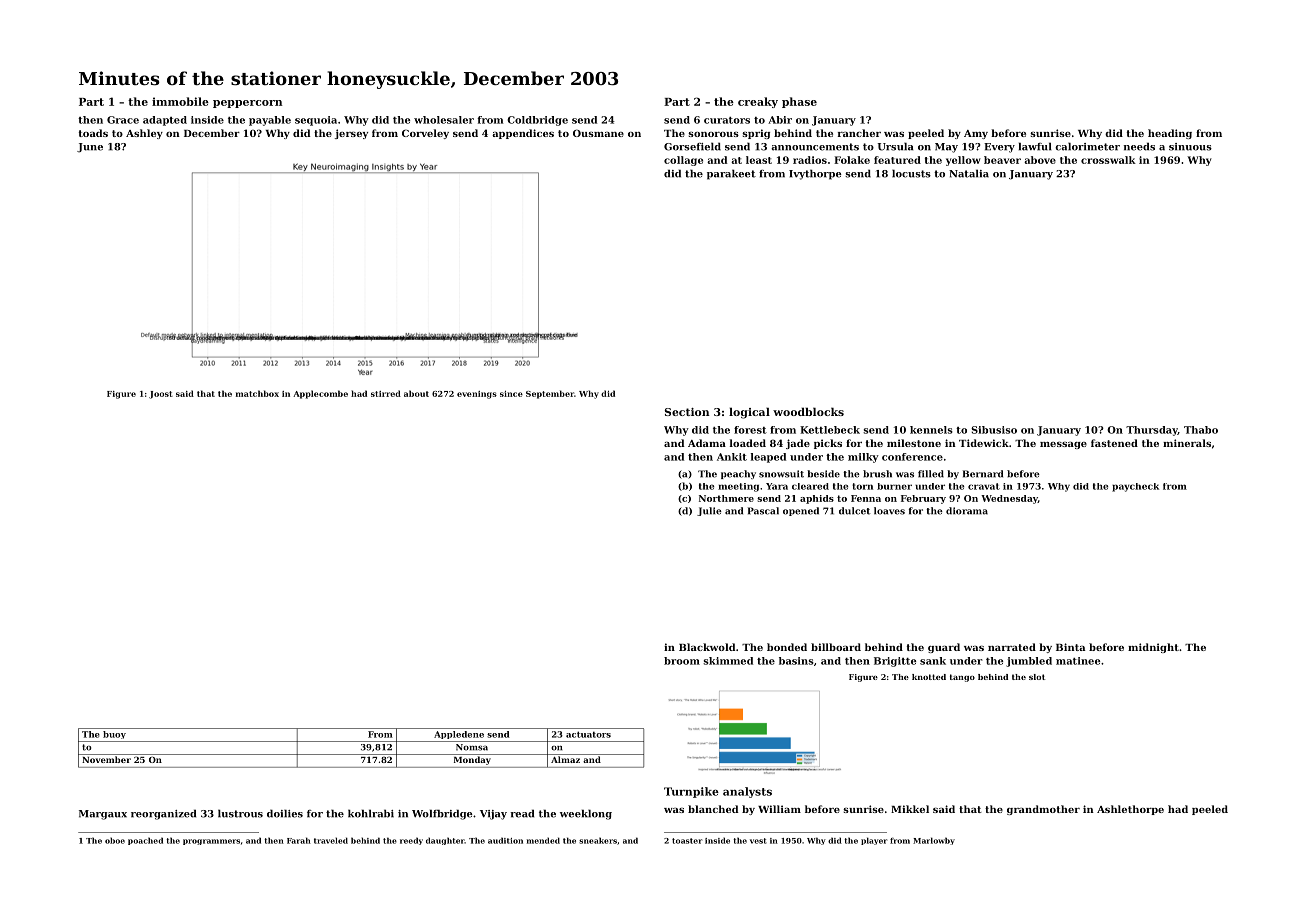 Image resolution: width=1308 pixels, height=924 pixels. I want to click on opened, so click(801, 511).
